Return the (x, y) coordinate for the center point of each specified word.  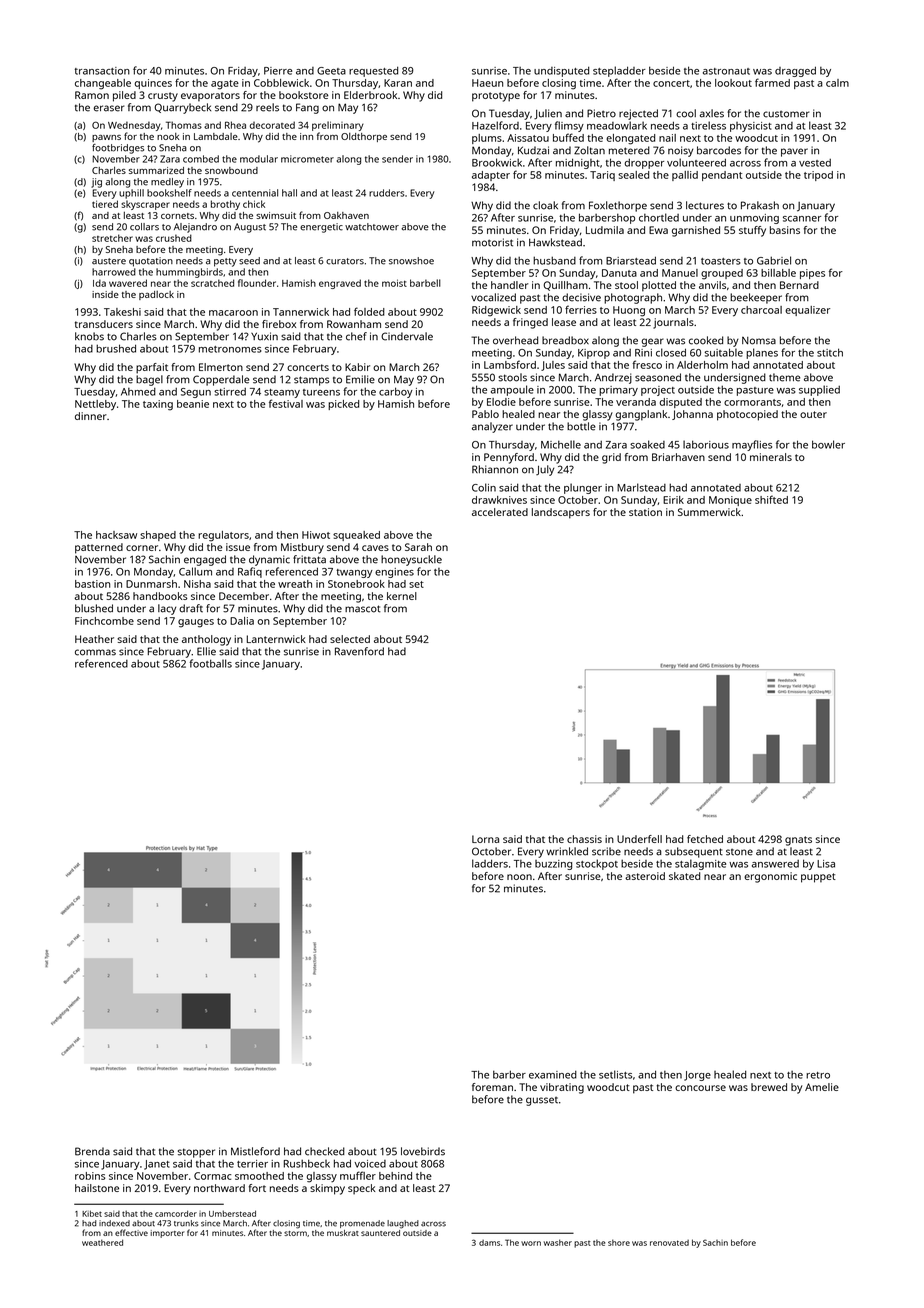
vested (815, 163)
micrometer (307, 159)
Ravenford (359, 651)
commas (95, 652)
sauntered (380, 1233)
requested (373, 71)
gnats (798, 841)
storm (295, 1233)
